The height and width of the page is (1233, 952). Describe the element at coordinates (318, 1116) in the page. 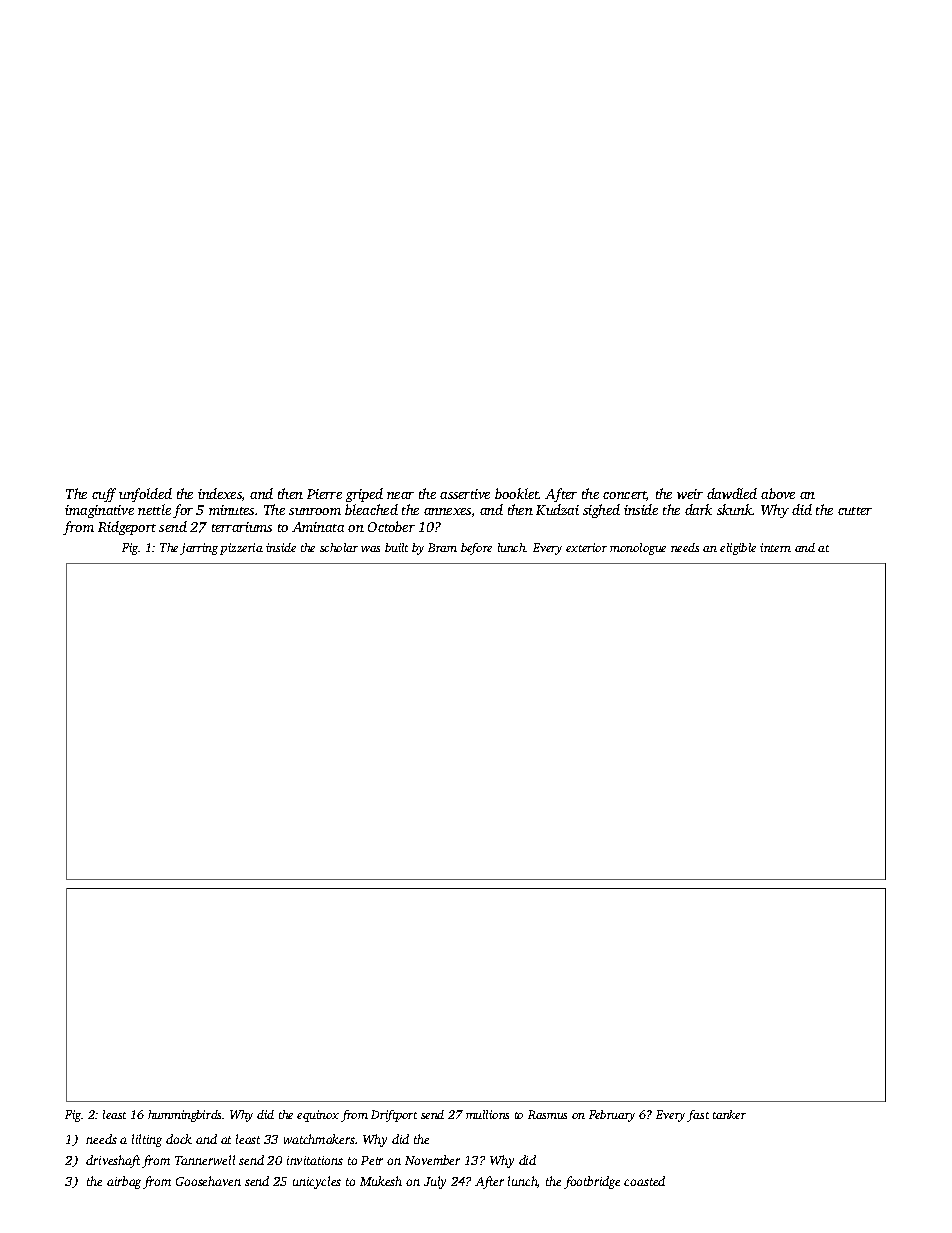

I see `equinox` at that location.
